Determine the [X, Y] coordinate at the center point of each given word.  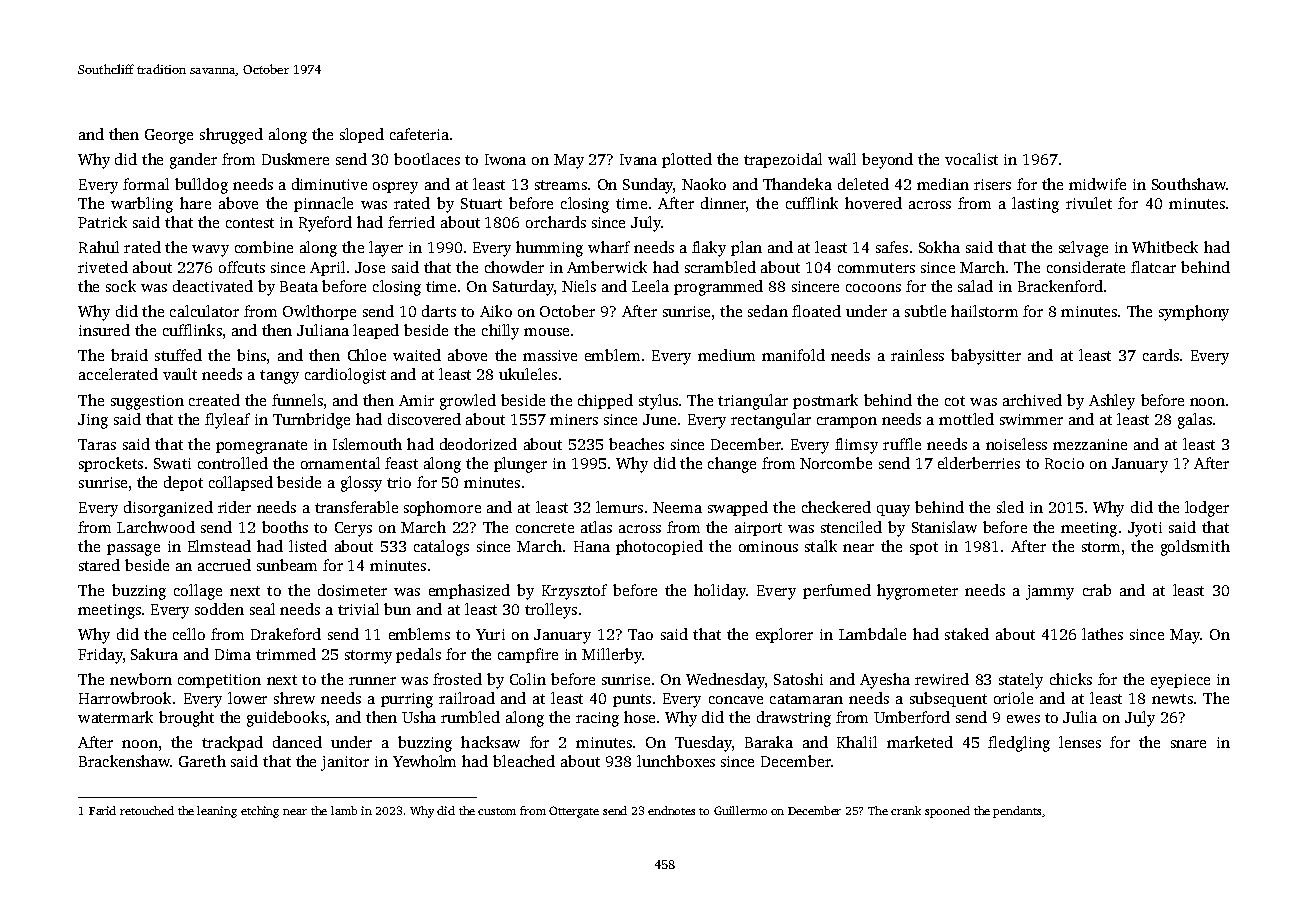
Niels [579, 286]
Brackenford [1060, 286]
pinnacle [323, 204]
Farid [102, 810]
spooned [947, 812]
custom [497, 811]
